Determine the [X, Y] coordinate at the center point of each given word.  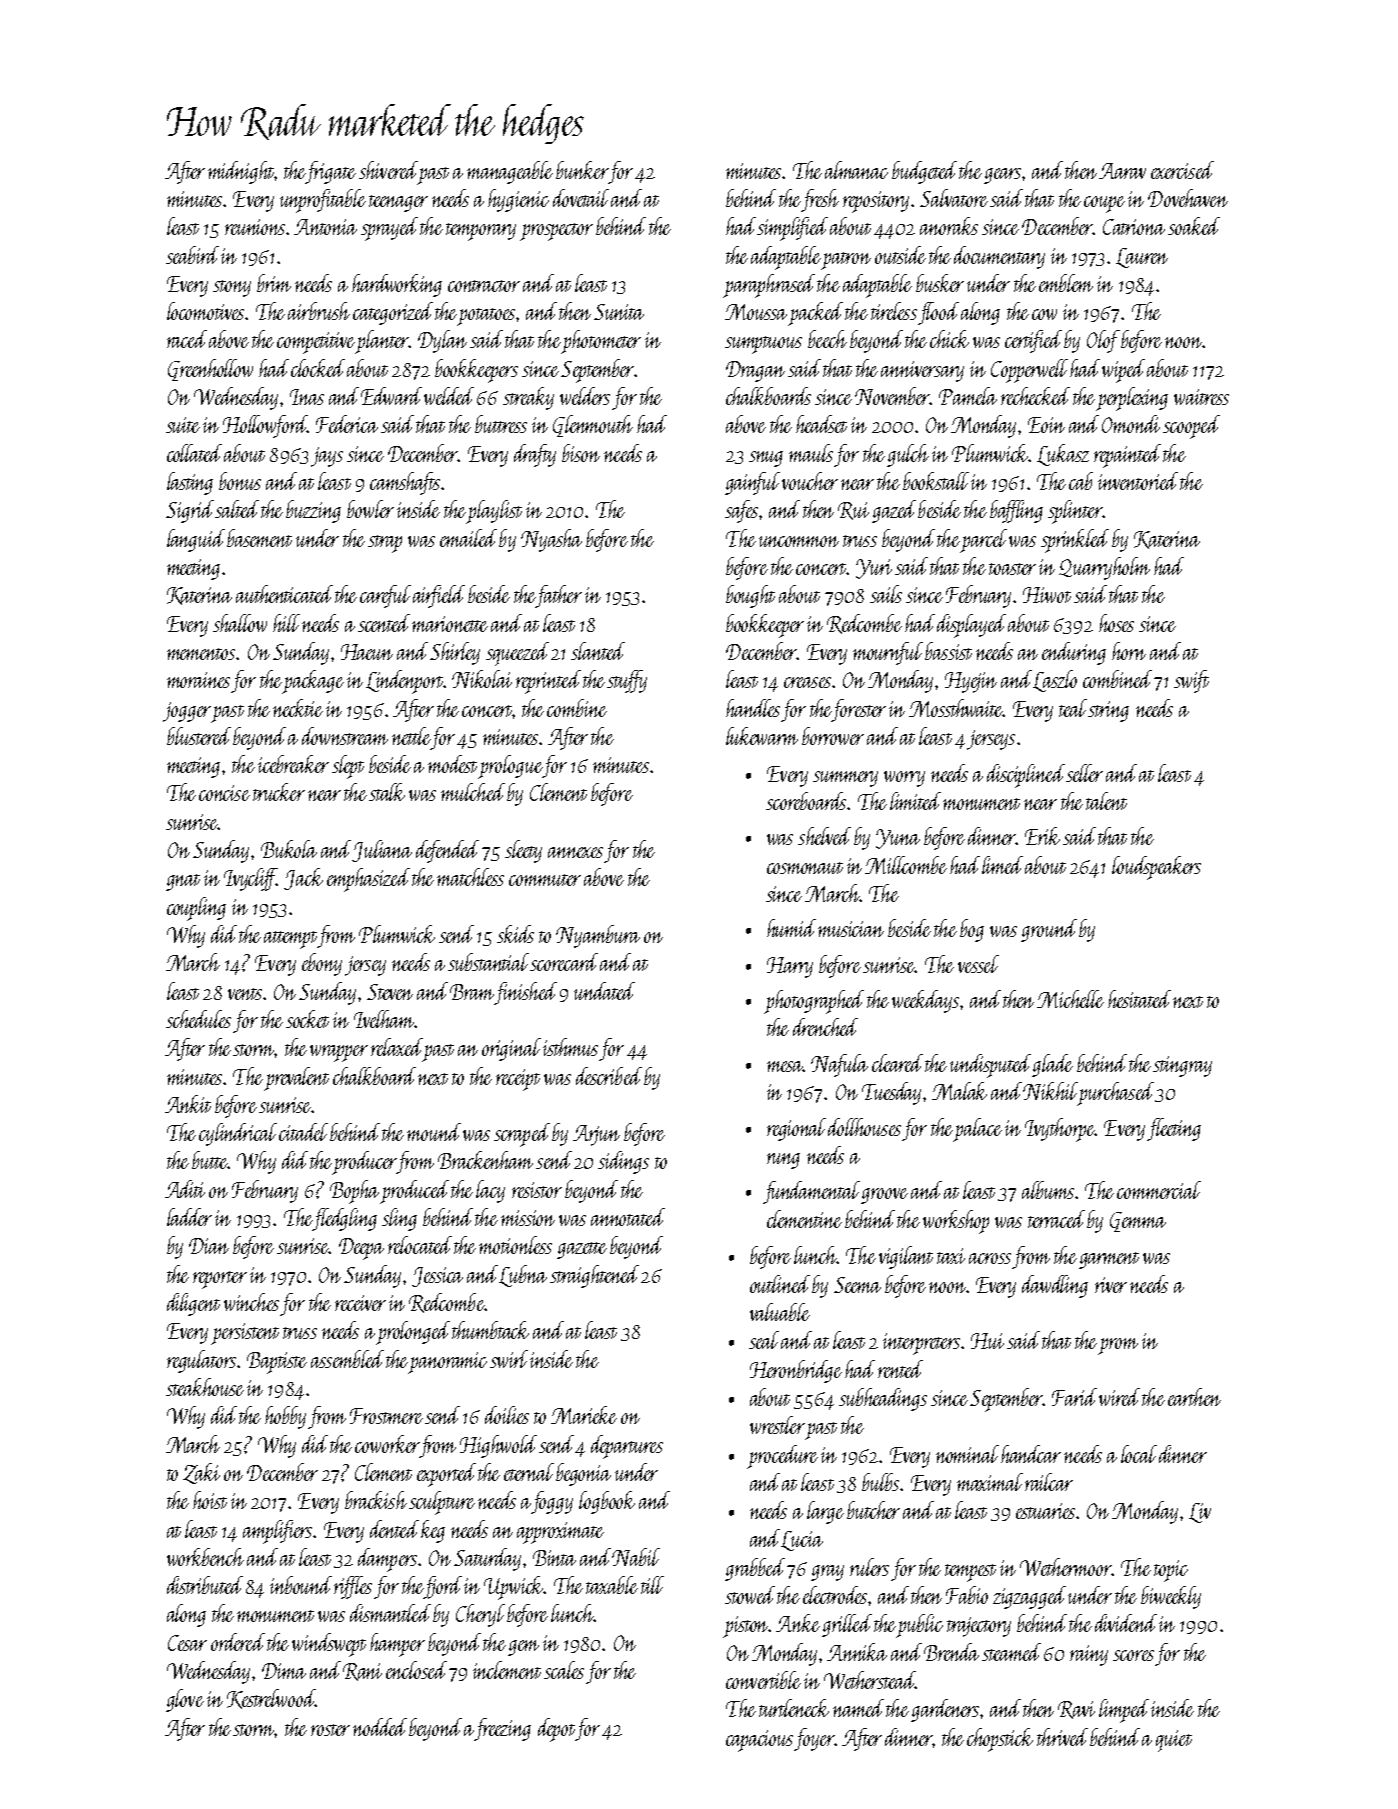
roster [330, 1730]
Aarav [1122, 171]
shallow [240, 623]
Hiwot [1047, 595]
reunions [255, 227]
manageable [510, 172]
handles [753, 708]
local [1139, 1454]
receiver [360, 1303]
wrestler [777, 1425]
